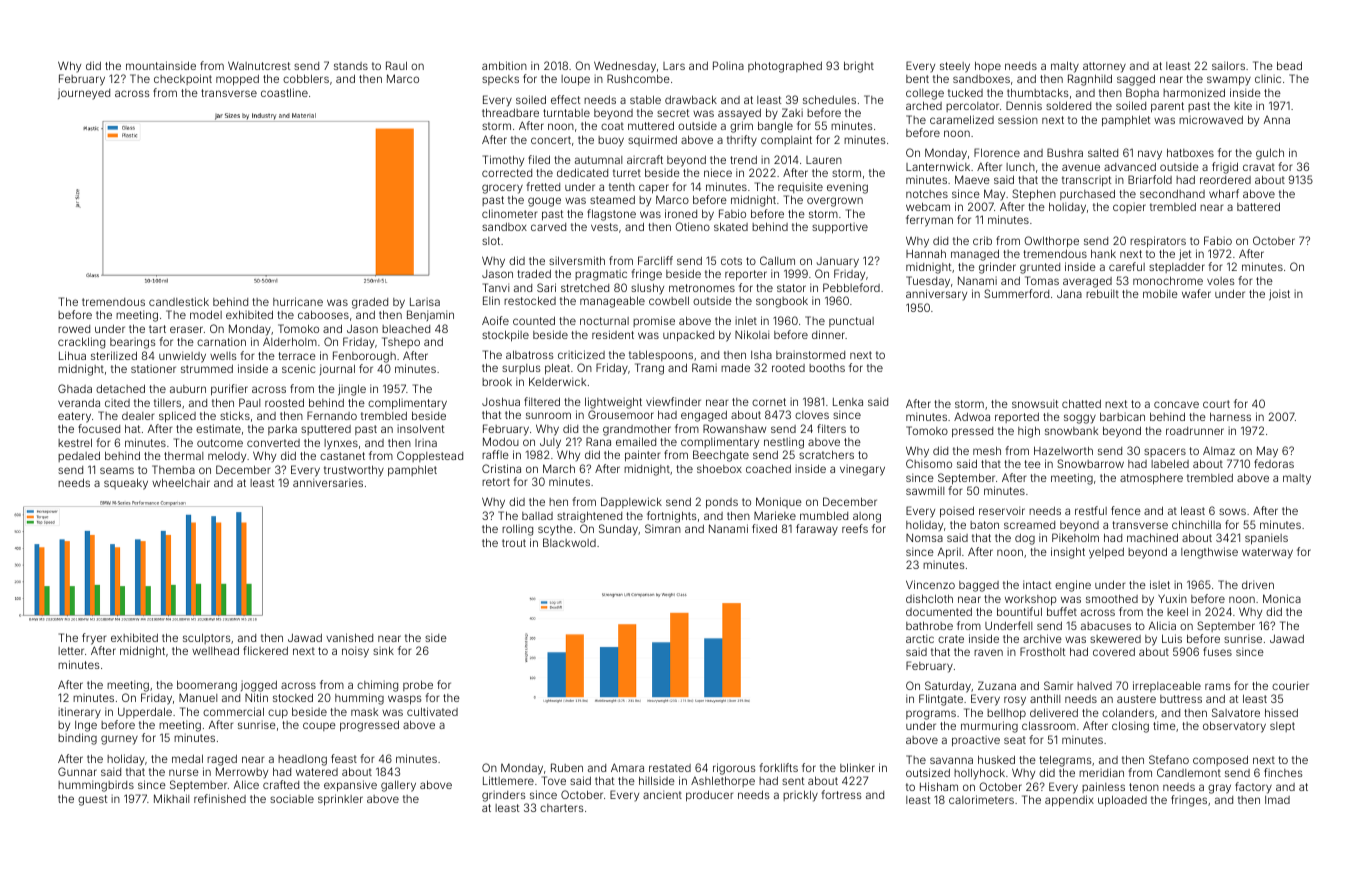  I want to click on Monica, so click(1282, 598).
